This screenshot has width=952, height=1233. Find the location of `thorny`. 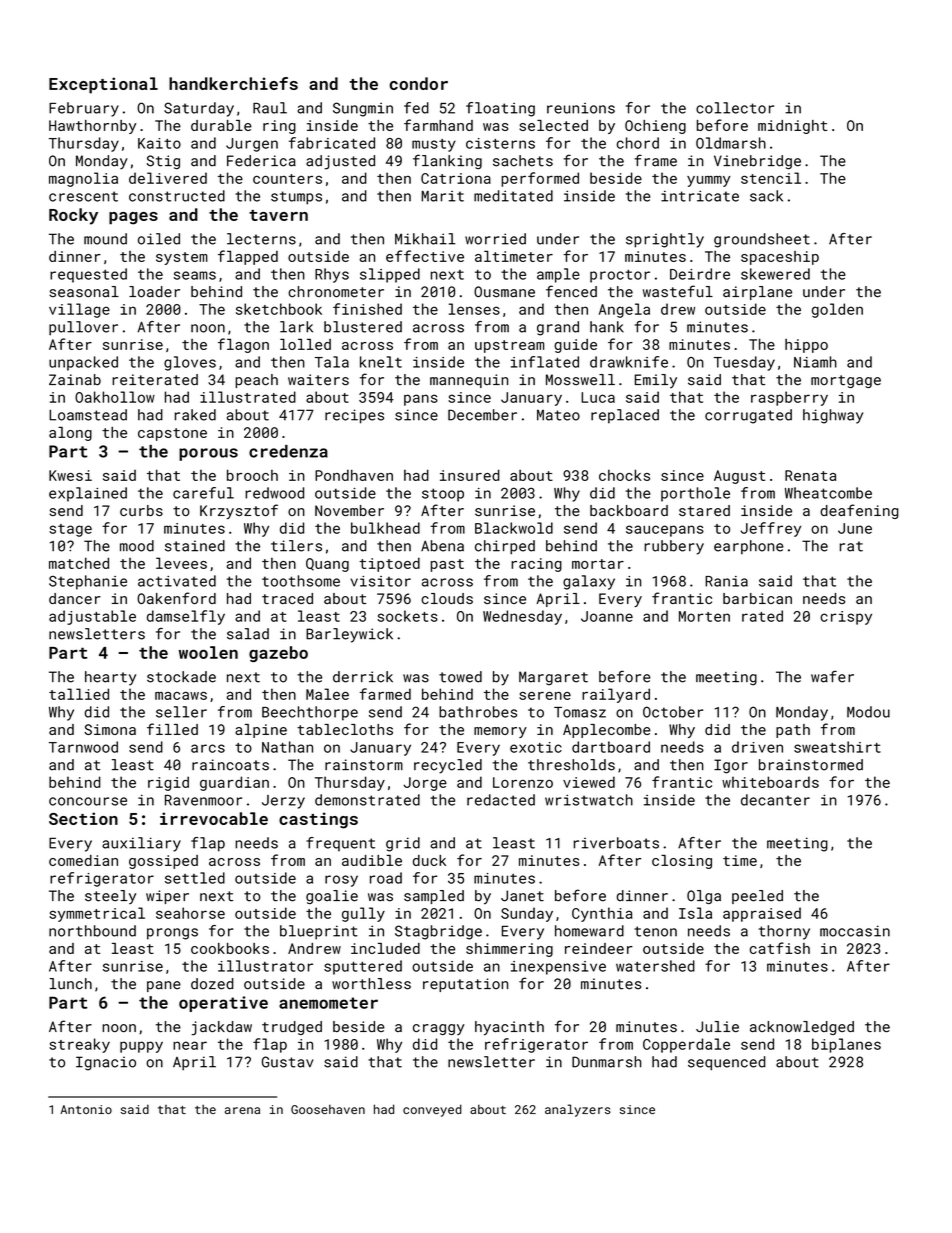

thorny is located at coordinates (784, 932).
